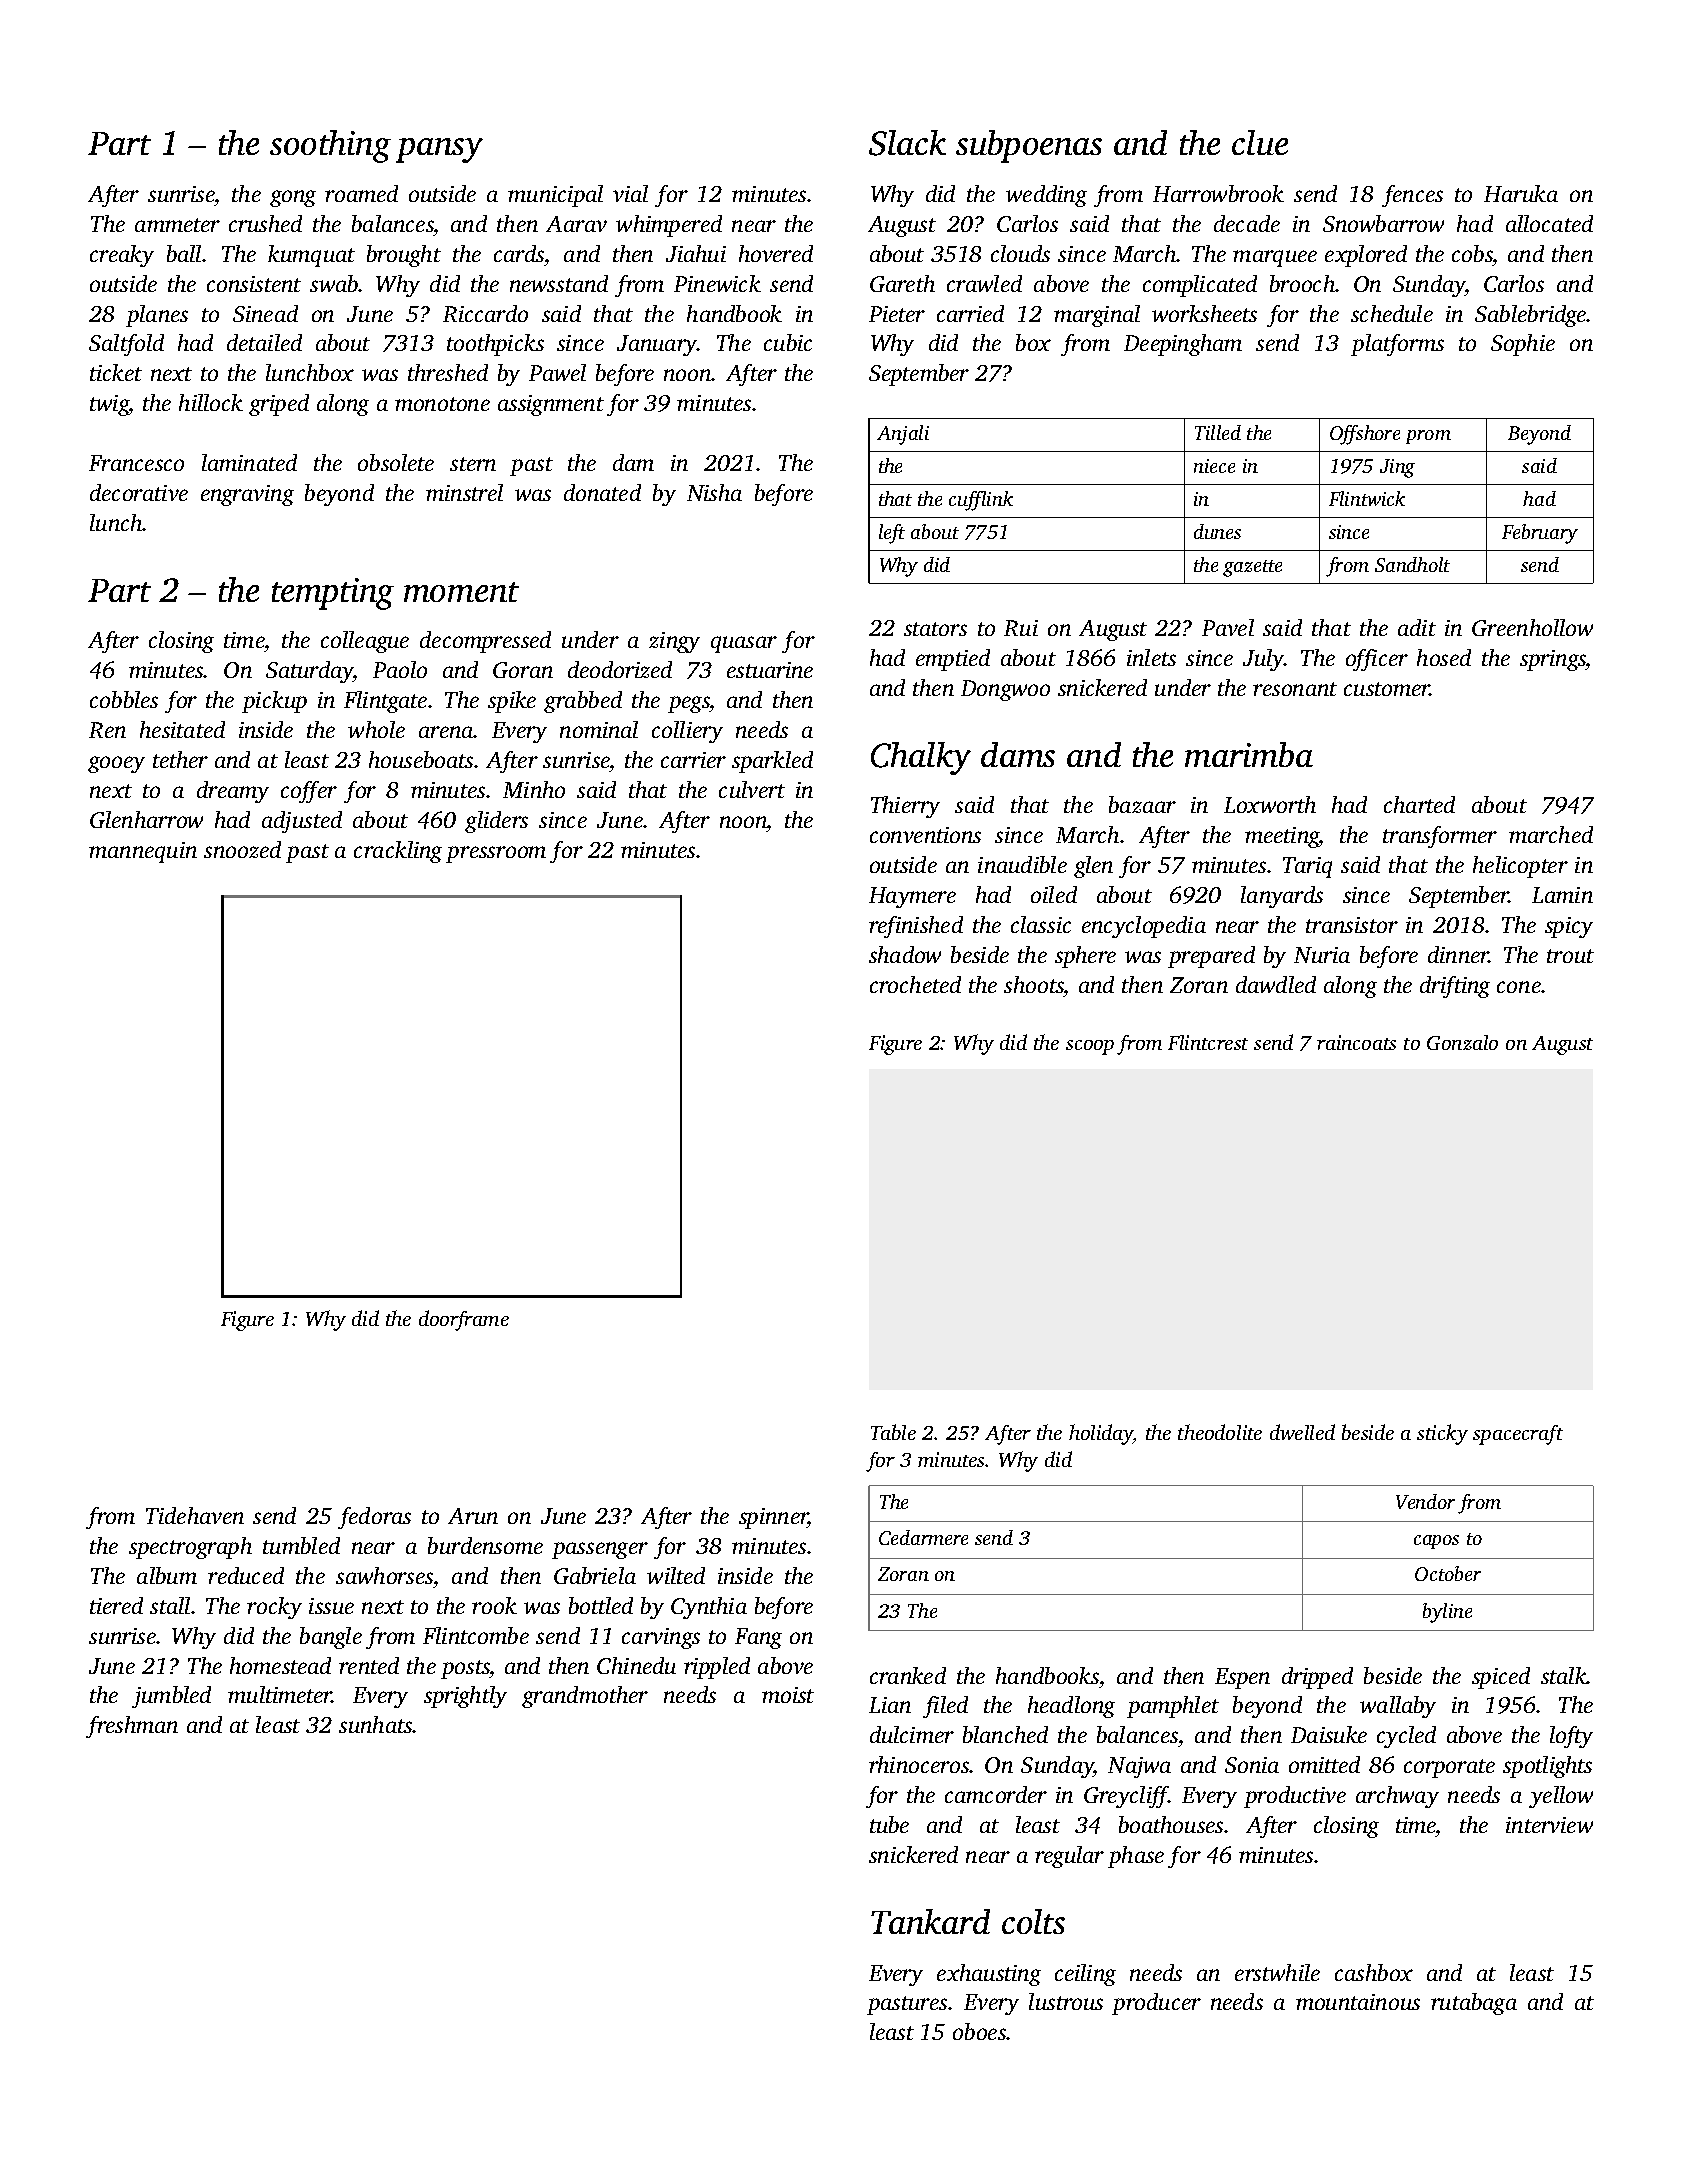 The image size is (1683, 2178). What do you see at coordinates (980, 2031) in the page?
I see `oboes` at bounding box center [980, 2031].
